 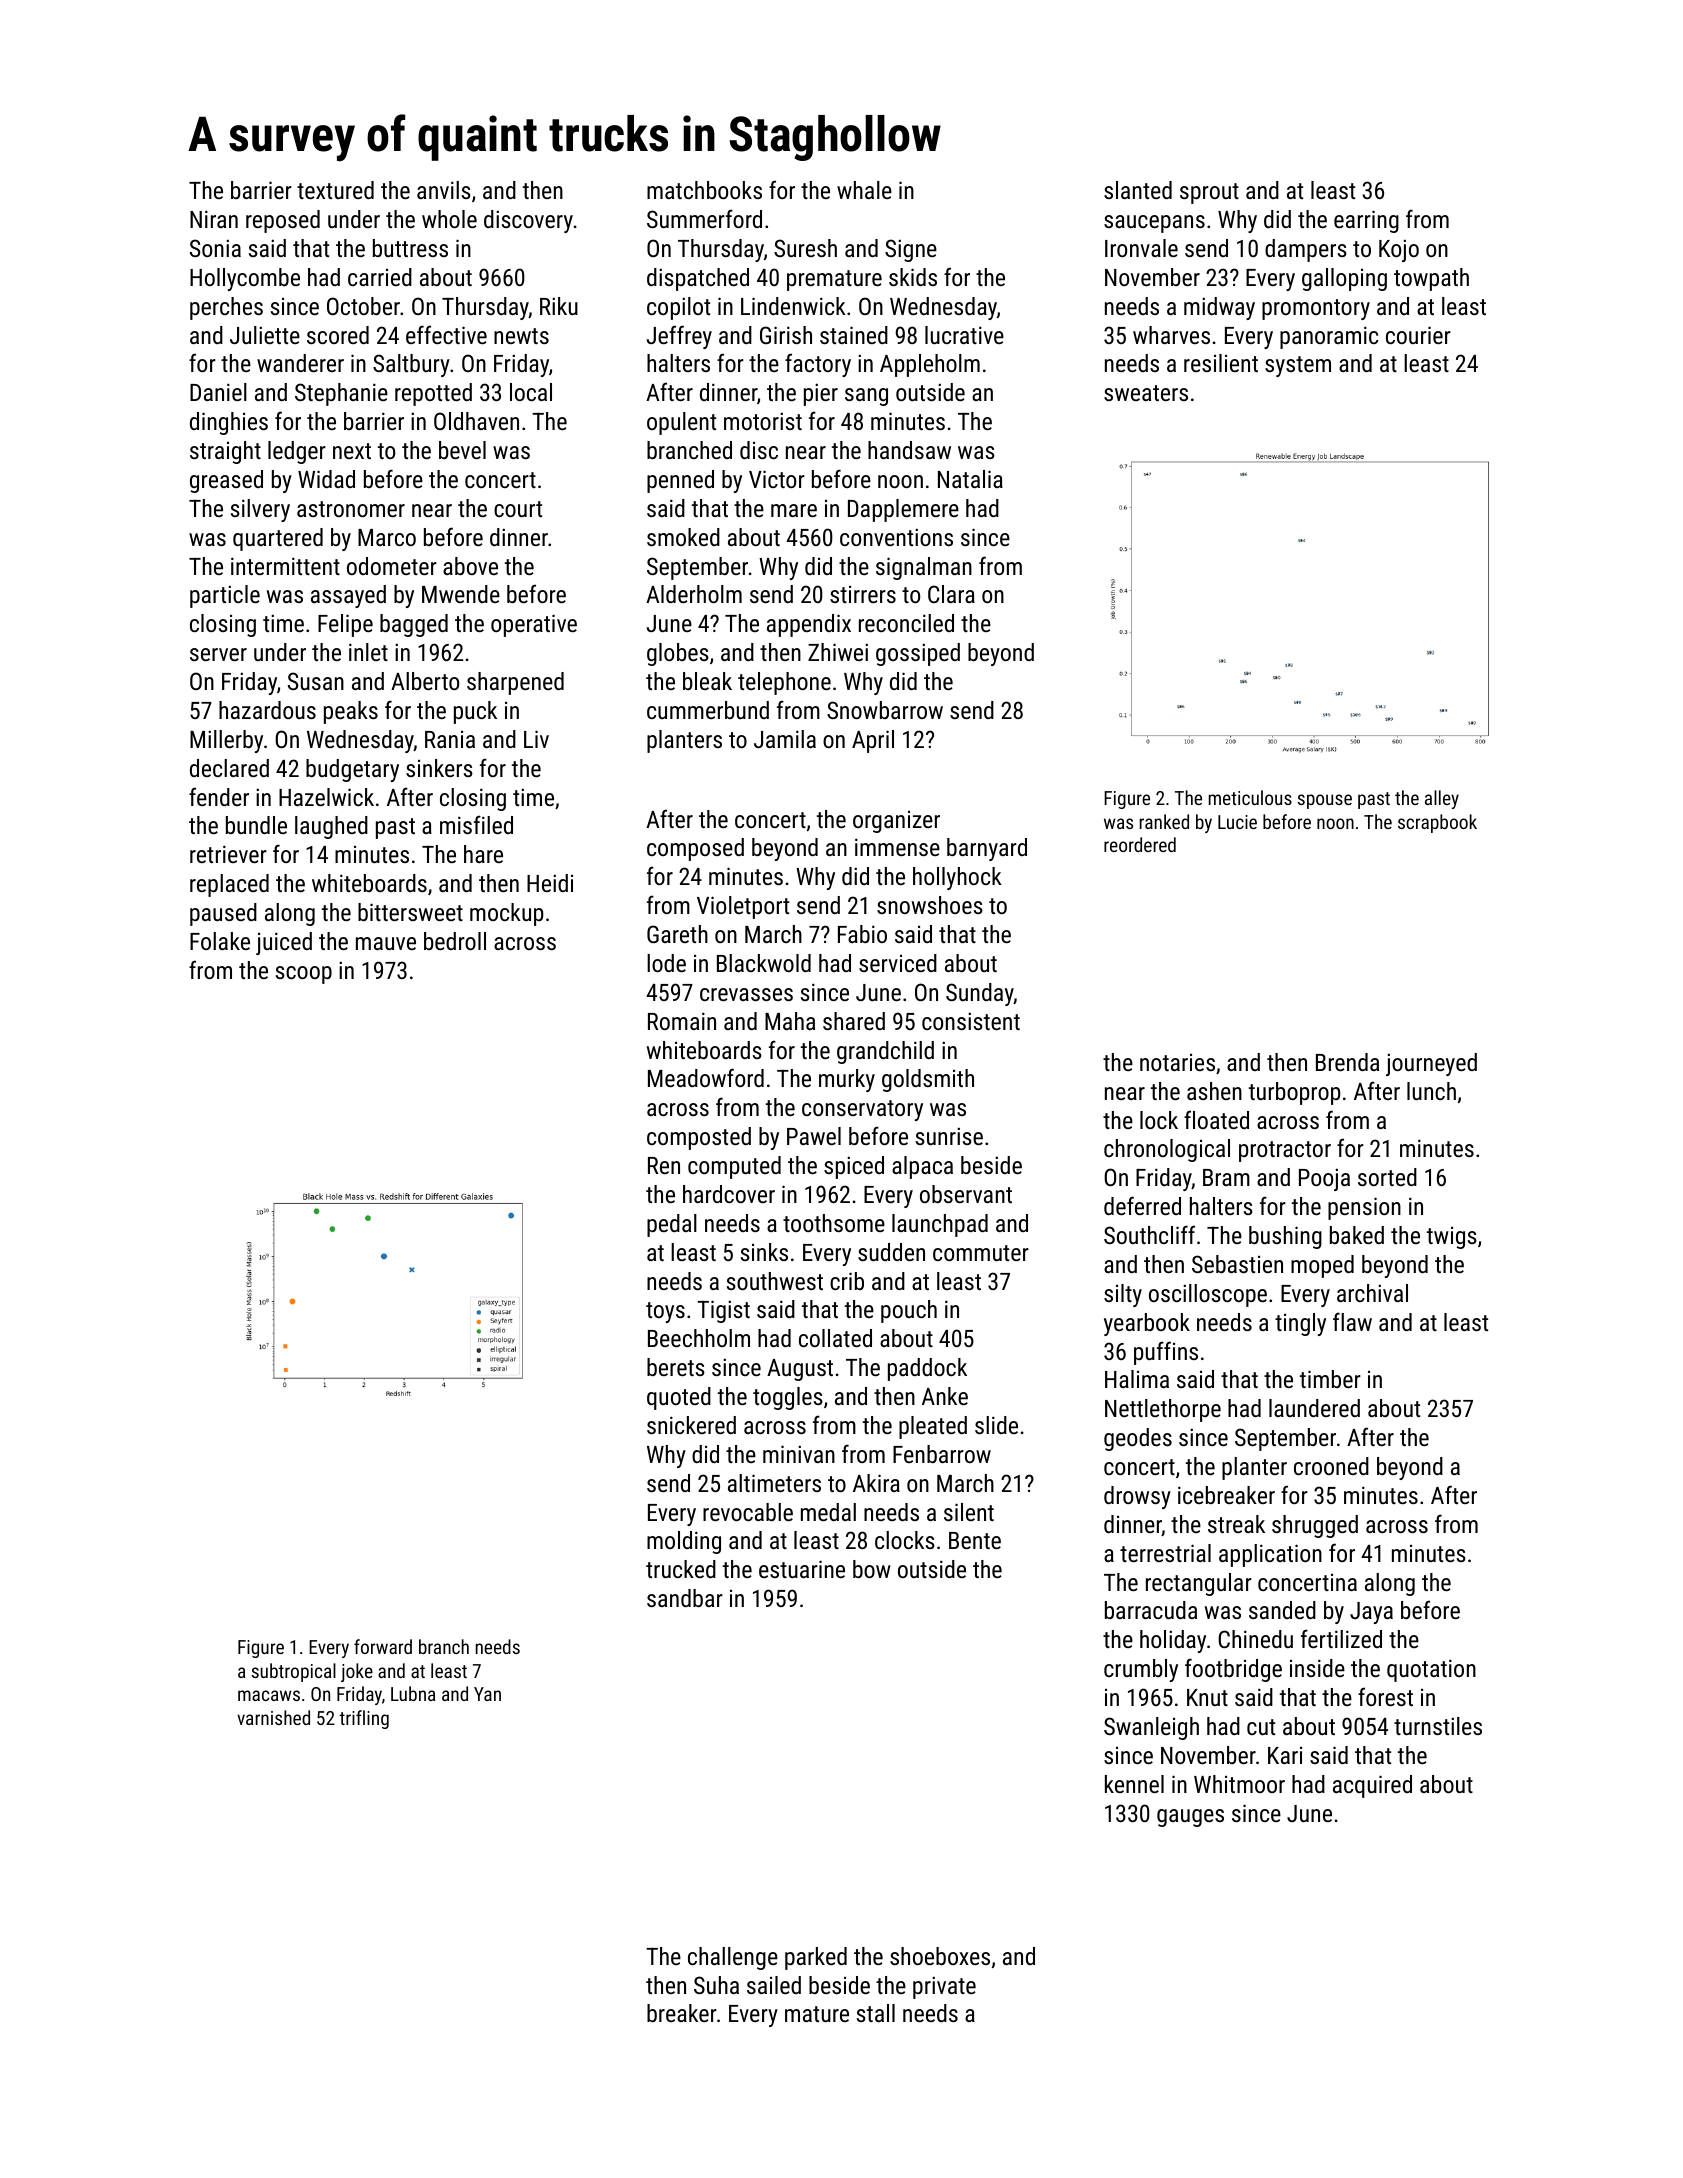 What do you see at coordinates (444, 190) in the screenshot?
I see `anvils` at bounding box center [444, 190].
